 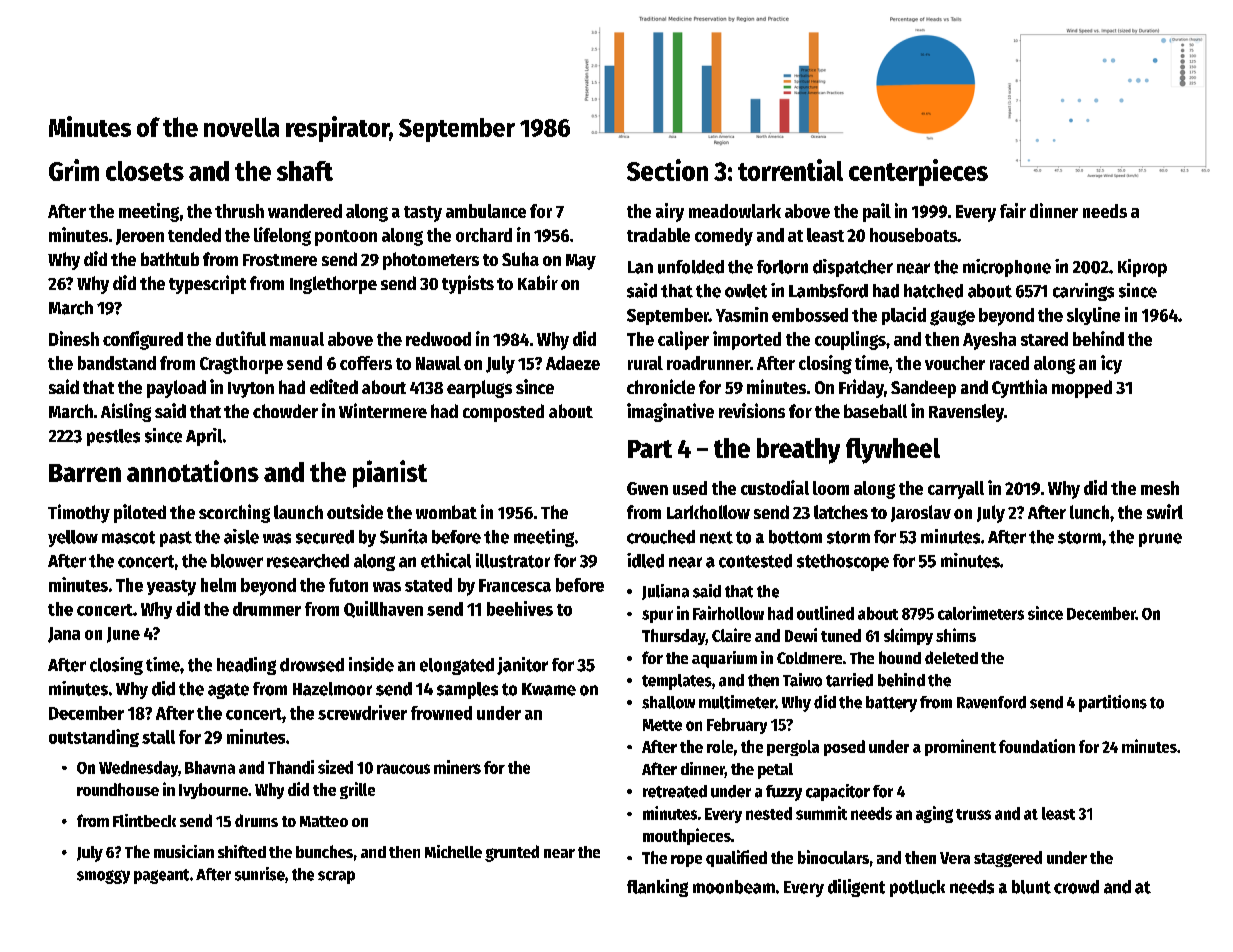 What do you see at coordinates (1007, 268) in the document?
I see `microphone` at bounding box center [1007, 268].
